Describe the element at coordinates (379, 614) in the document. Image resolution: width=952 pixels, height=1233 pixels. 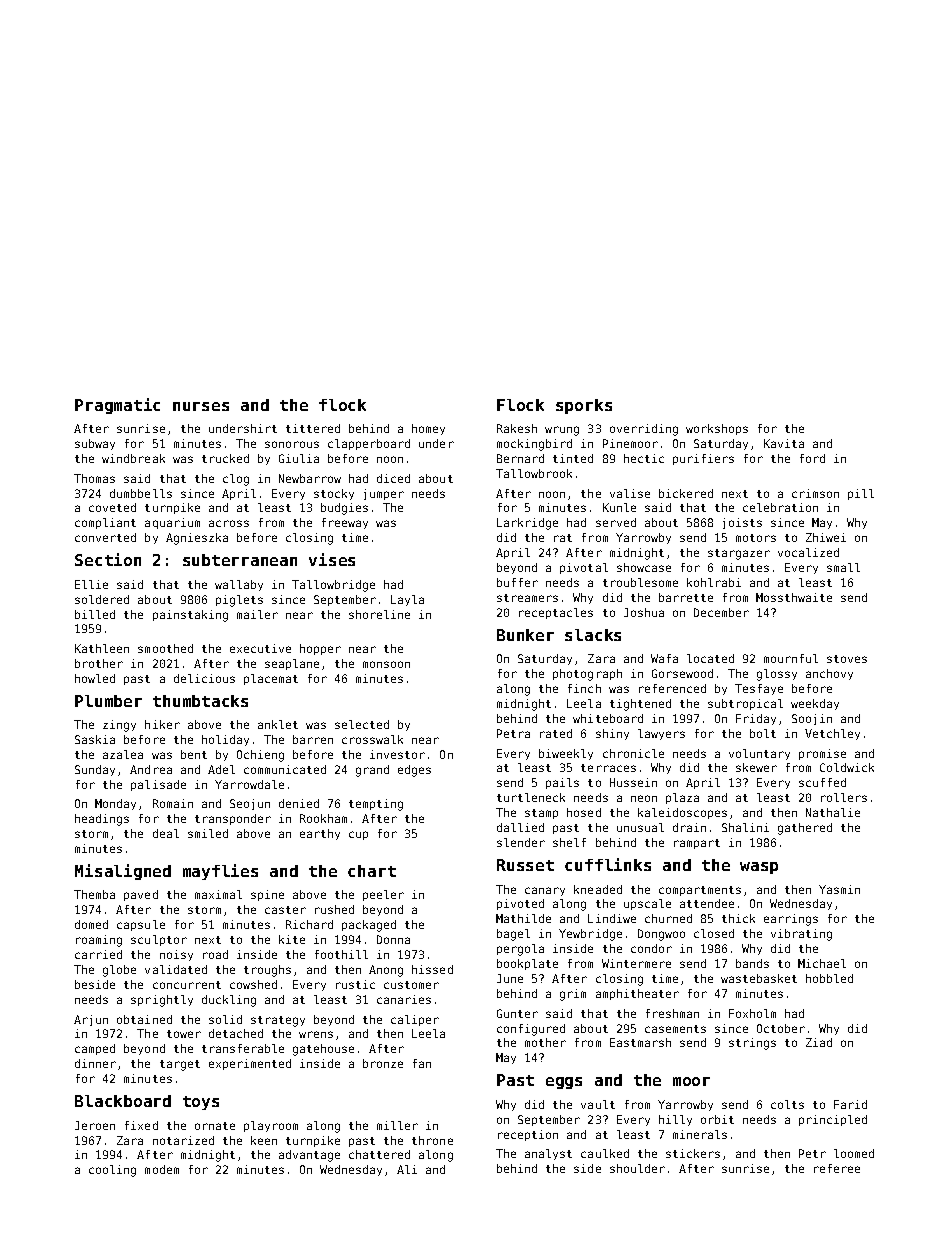
I see `shoreline` at that location.
